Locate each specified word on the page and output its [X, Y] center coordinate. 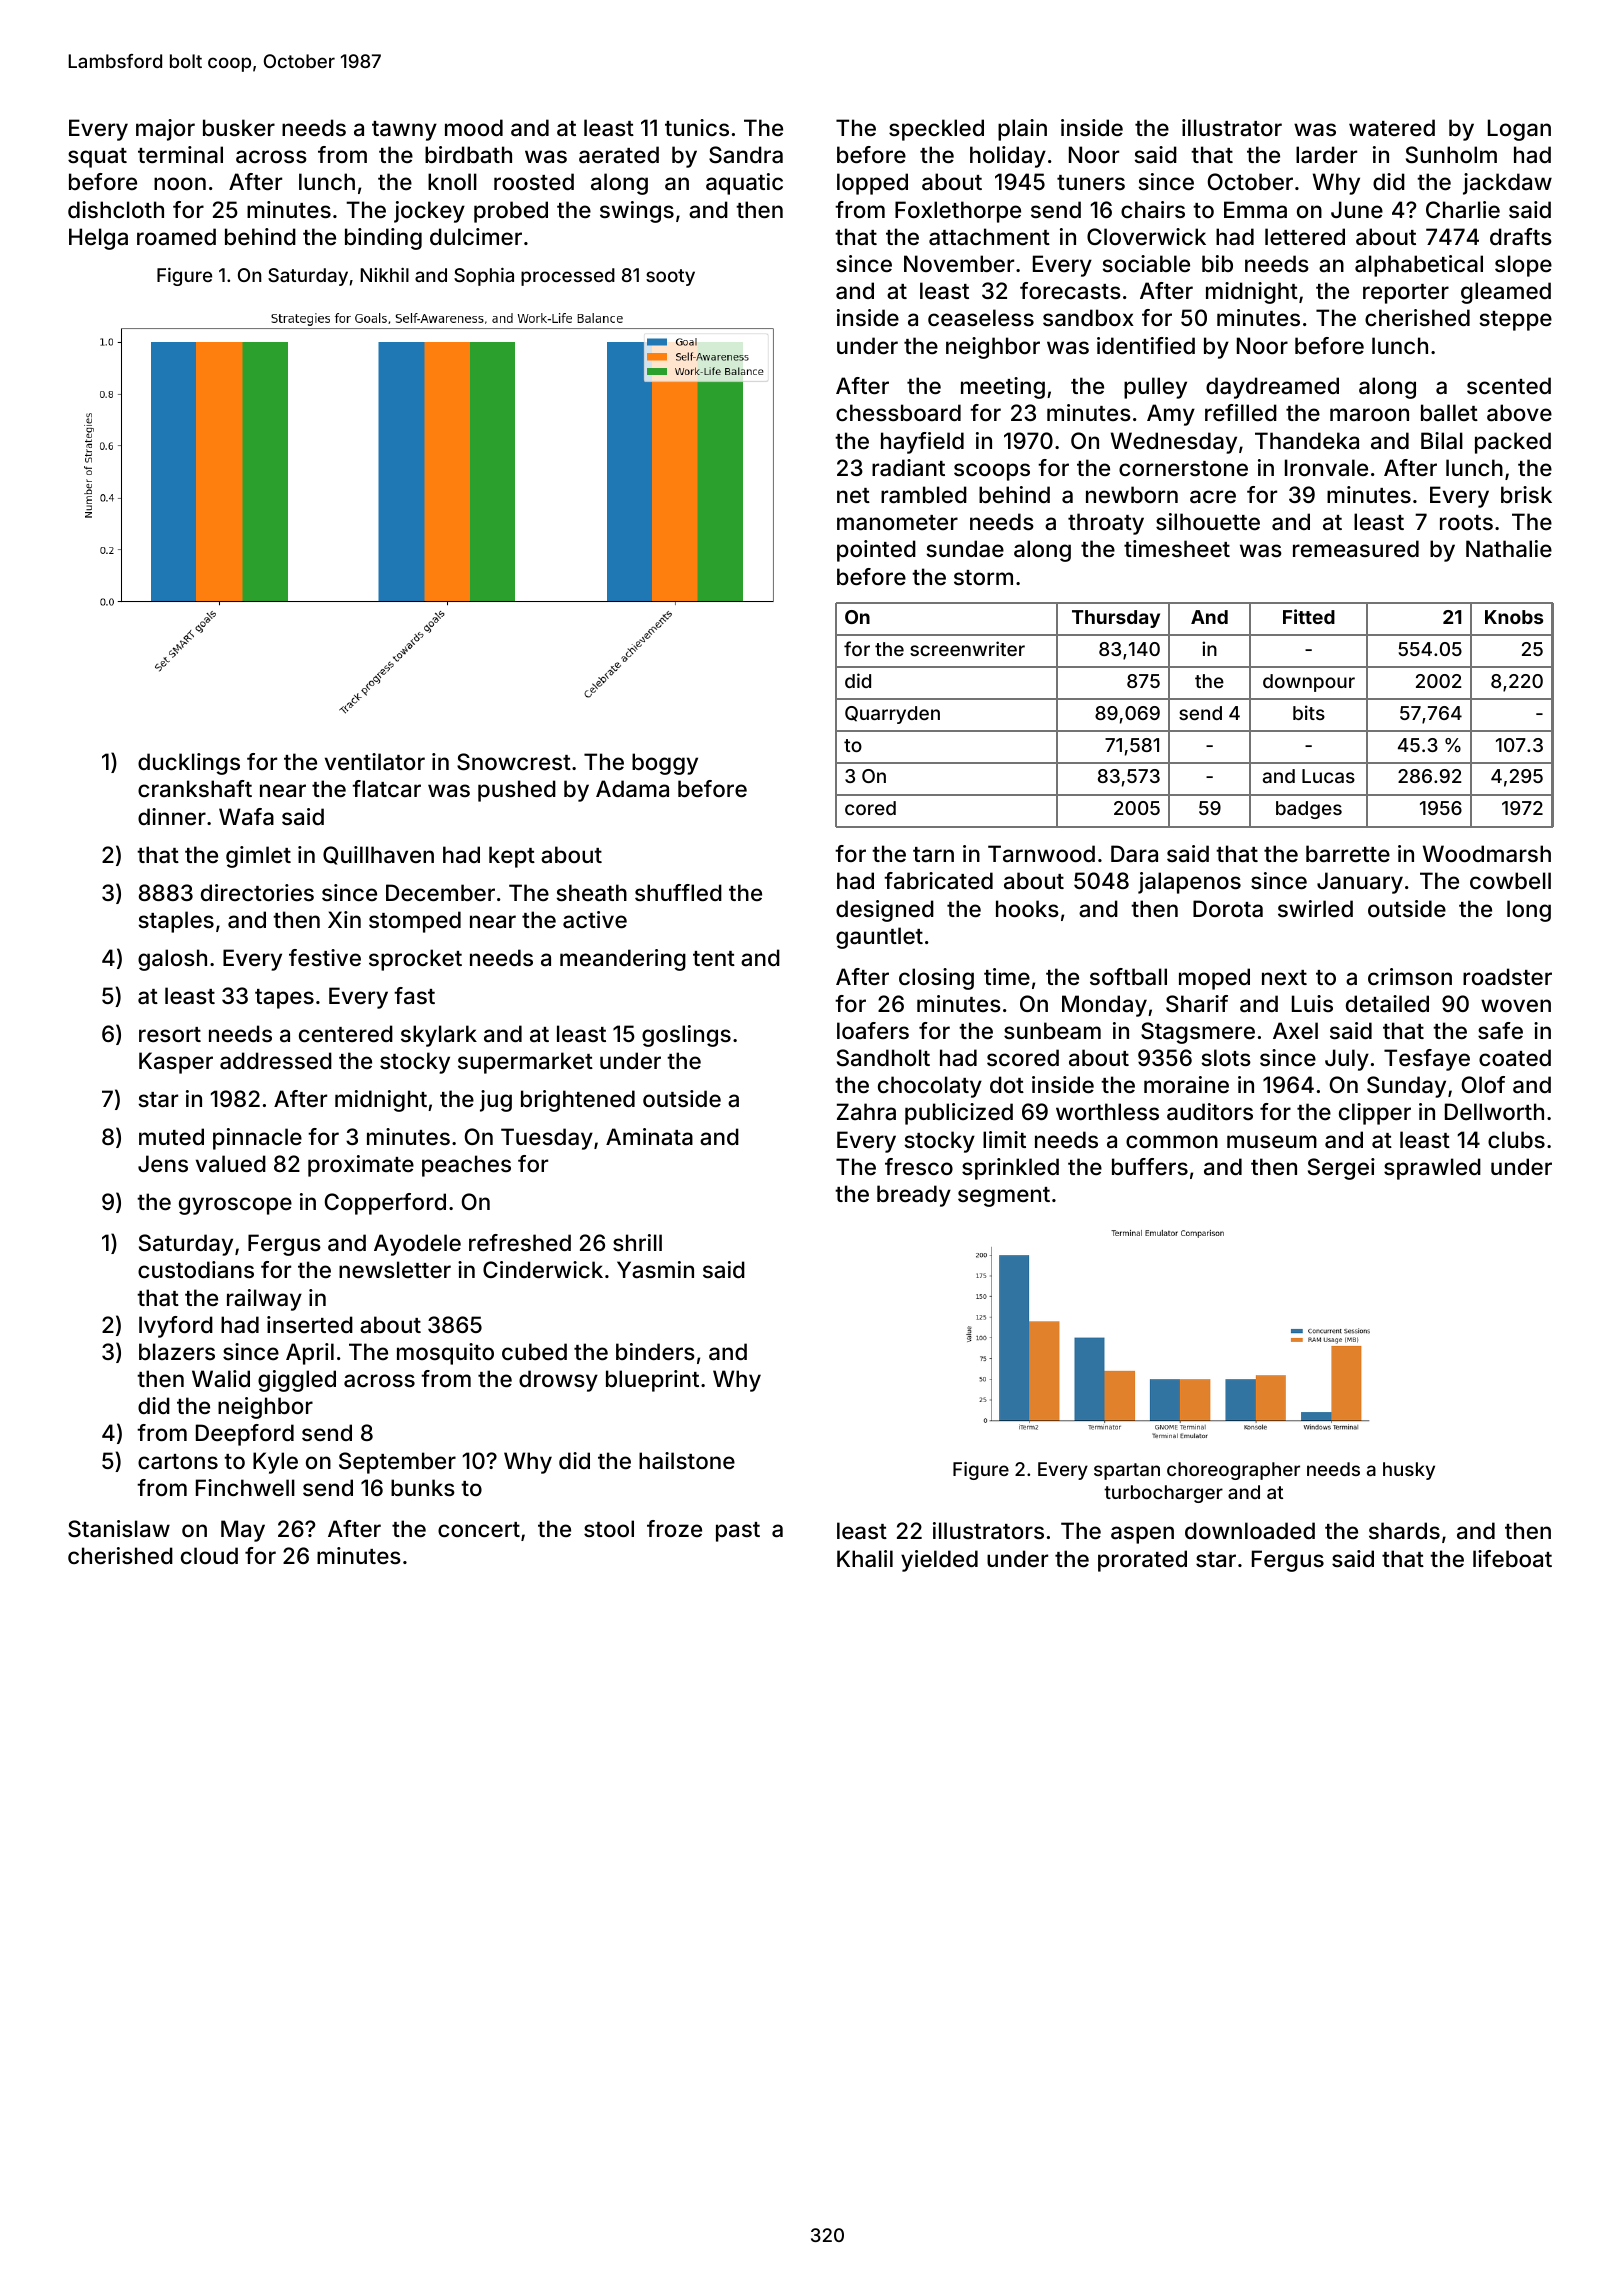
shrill [637, 1242]
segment [1004, 1197]
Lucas [1328, 776]
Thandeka [1307, 441]
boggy [665, 764]
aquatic [744, 184]
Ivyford [176, 1327]
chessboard [898, 413]
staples [176, 922]
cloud [209, 1555]
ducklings [189, 764]
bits [1309, 712]
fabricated [938, 881]
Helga [98, 239]
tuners [1091, 182]
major [165, 130]
